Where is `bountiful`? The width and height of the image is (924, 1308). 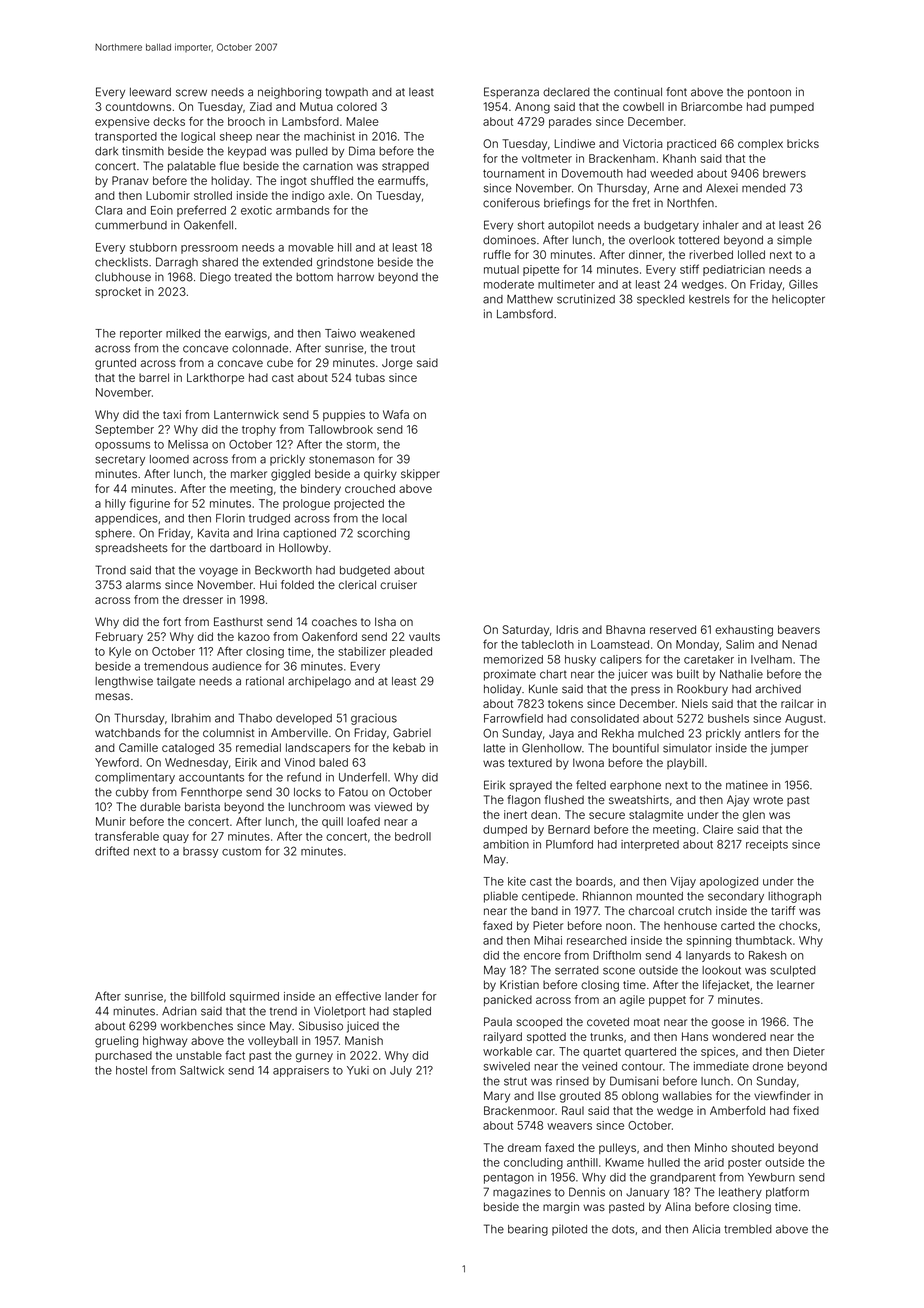
bountiful is located at coordinates (636, 748).
